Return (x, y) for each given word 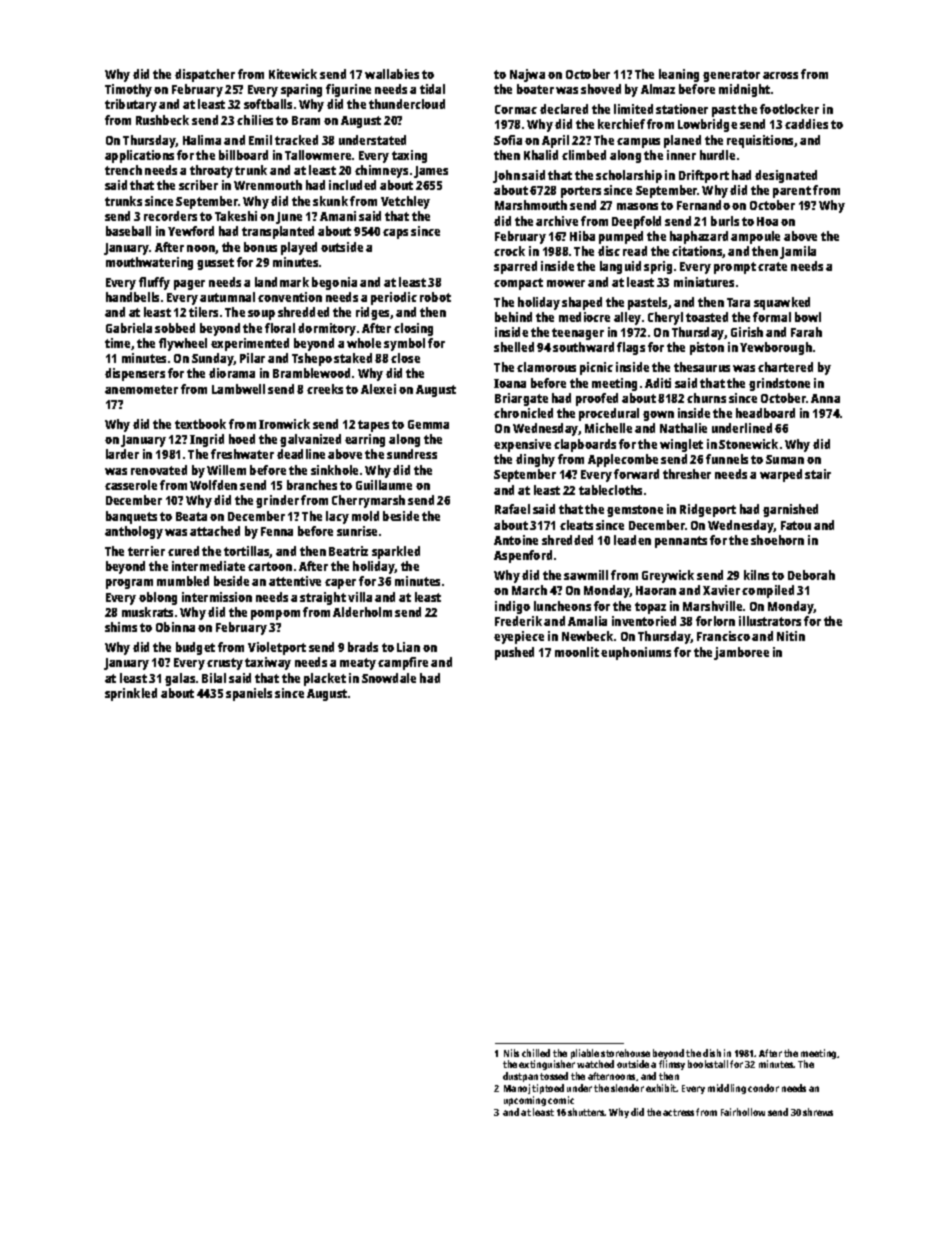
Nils (511, 1053)
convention (290, 297)
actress (678, 1112)
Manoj (517, 1089)
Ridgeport (708, 510)
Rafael (512, 509)
